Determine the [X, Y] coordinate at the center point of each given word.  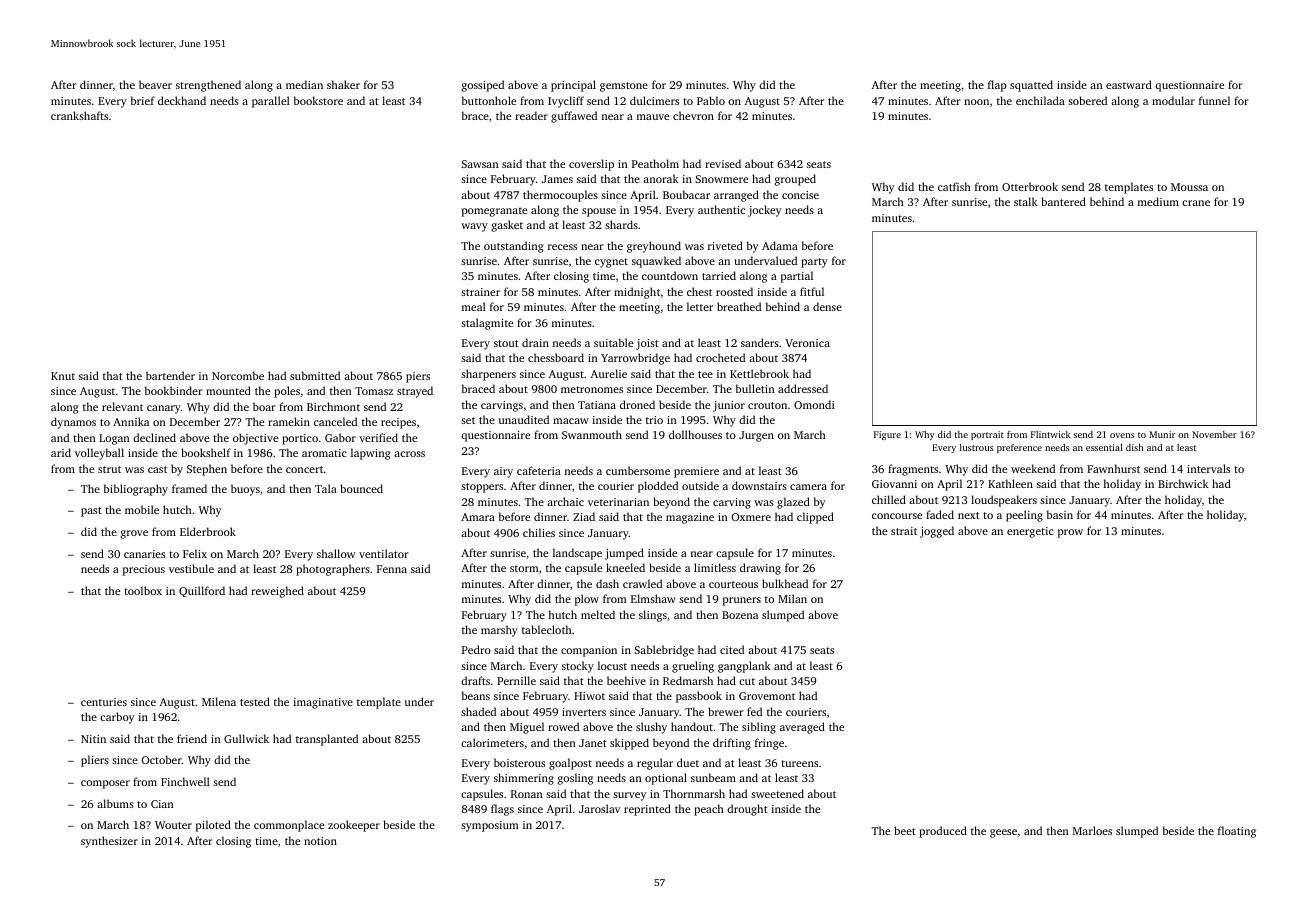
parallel [271, 102]
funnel [1214, 100]
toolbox [143, 590]
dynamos [73, 423]
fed [754, 711]
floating [1237, 832]
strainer [480, 292]
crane [1196, 203]
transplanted [327, 740]
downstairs [759, 485]
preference [1019, 448]
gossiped [483, 86]
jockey [764, 211]
